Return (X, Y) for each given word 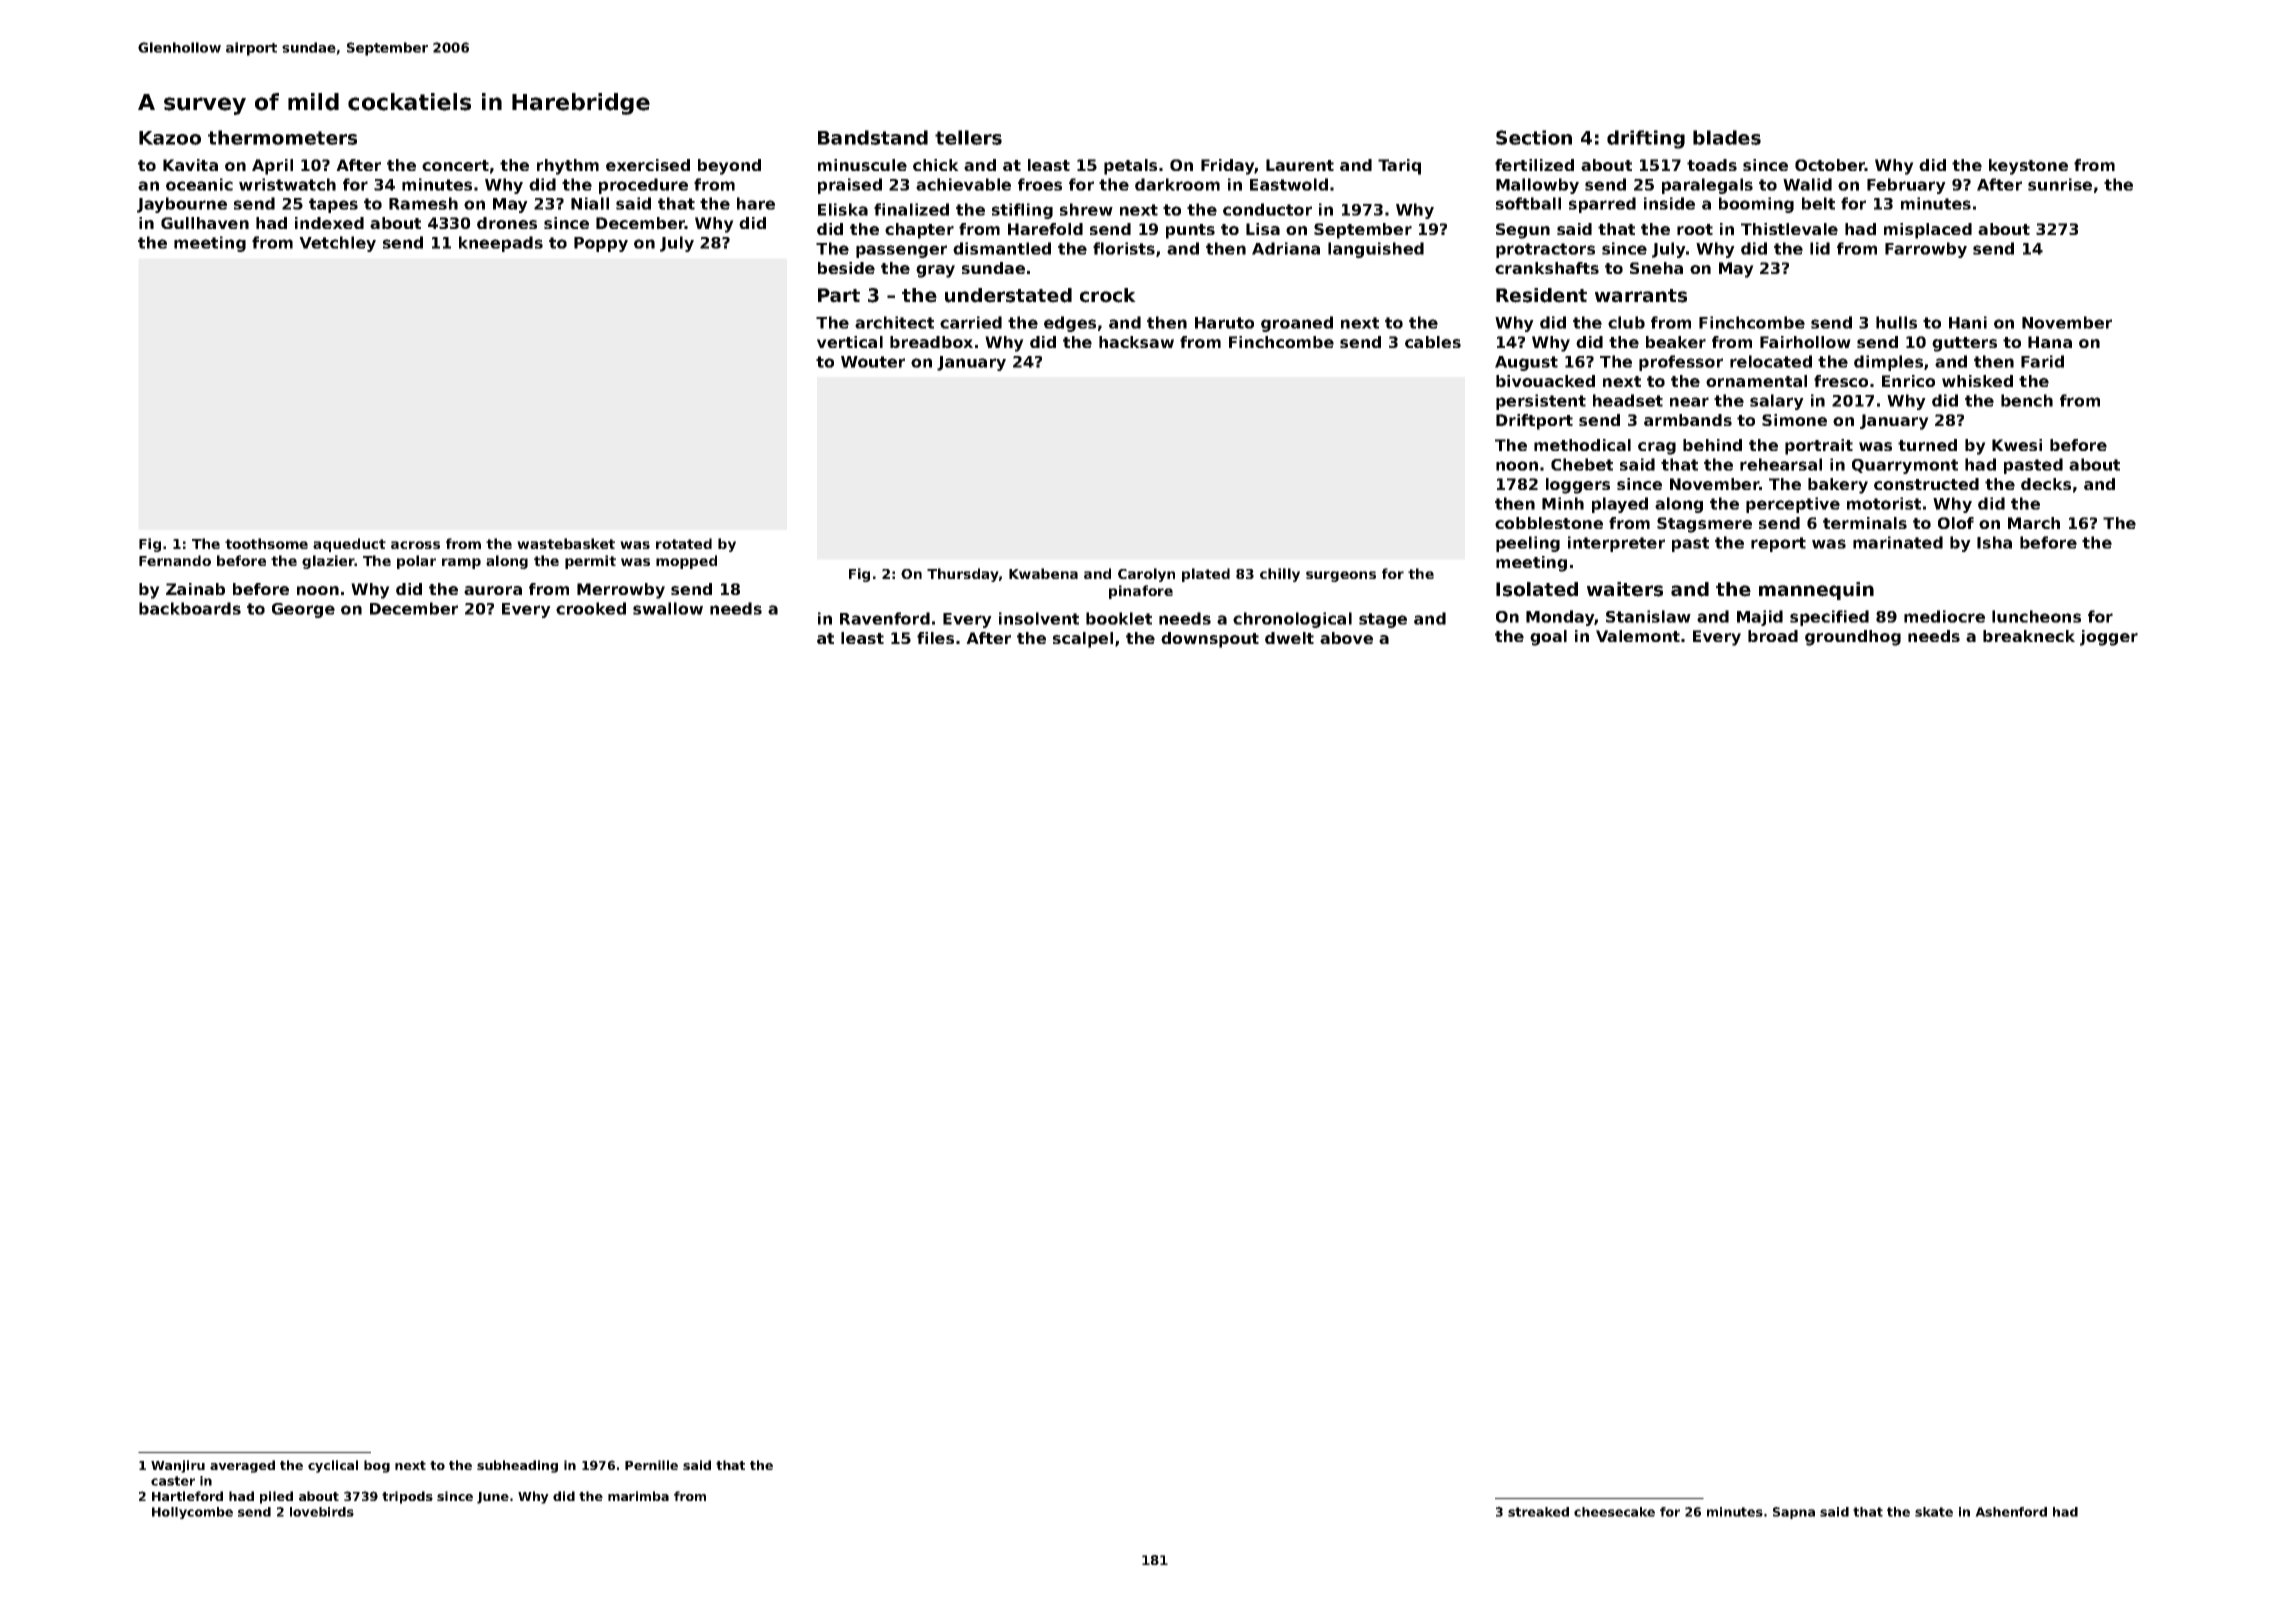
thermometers (282, 137)
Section (1534, 137)
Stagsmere (1704, 525)
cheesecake (1614, 1512)
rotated (684, 543)
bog (377, 1466)
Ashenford (2011, 1512)
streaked (1538, 1512)
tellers (968, 137)
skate (1934, 1512)
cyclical (333, 1466)
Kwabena (1043, 573)
